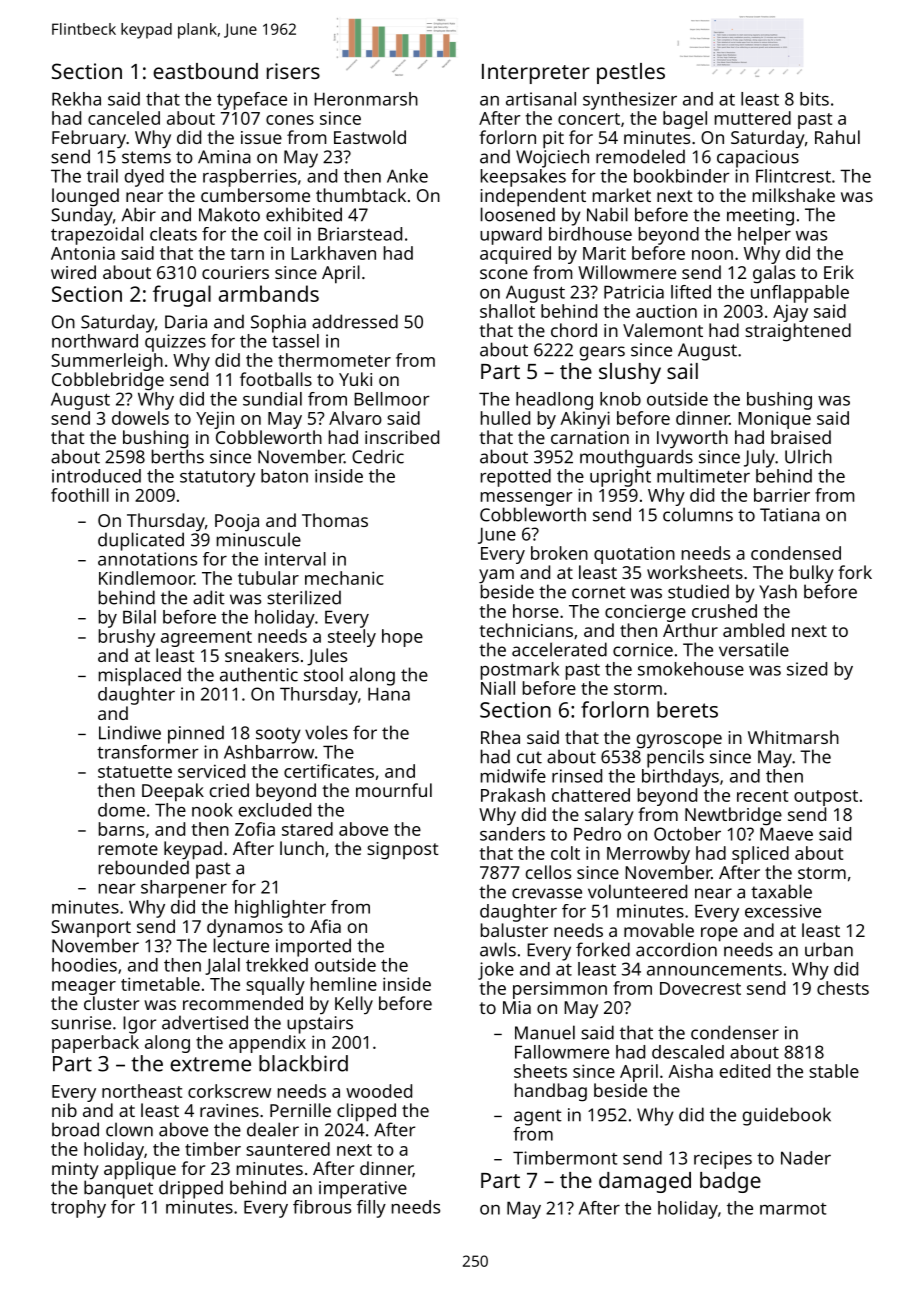 The width and height of the screenshot is (924, 1308). What do you see at coordinates (378, 456) in the screenshot?
I see `Cedric` at bounding box center [378, 456].
